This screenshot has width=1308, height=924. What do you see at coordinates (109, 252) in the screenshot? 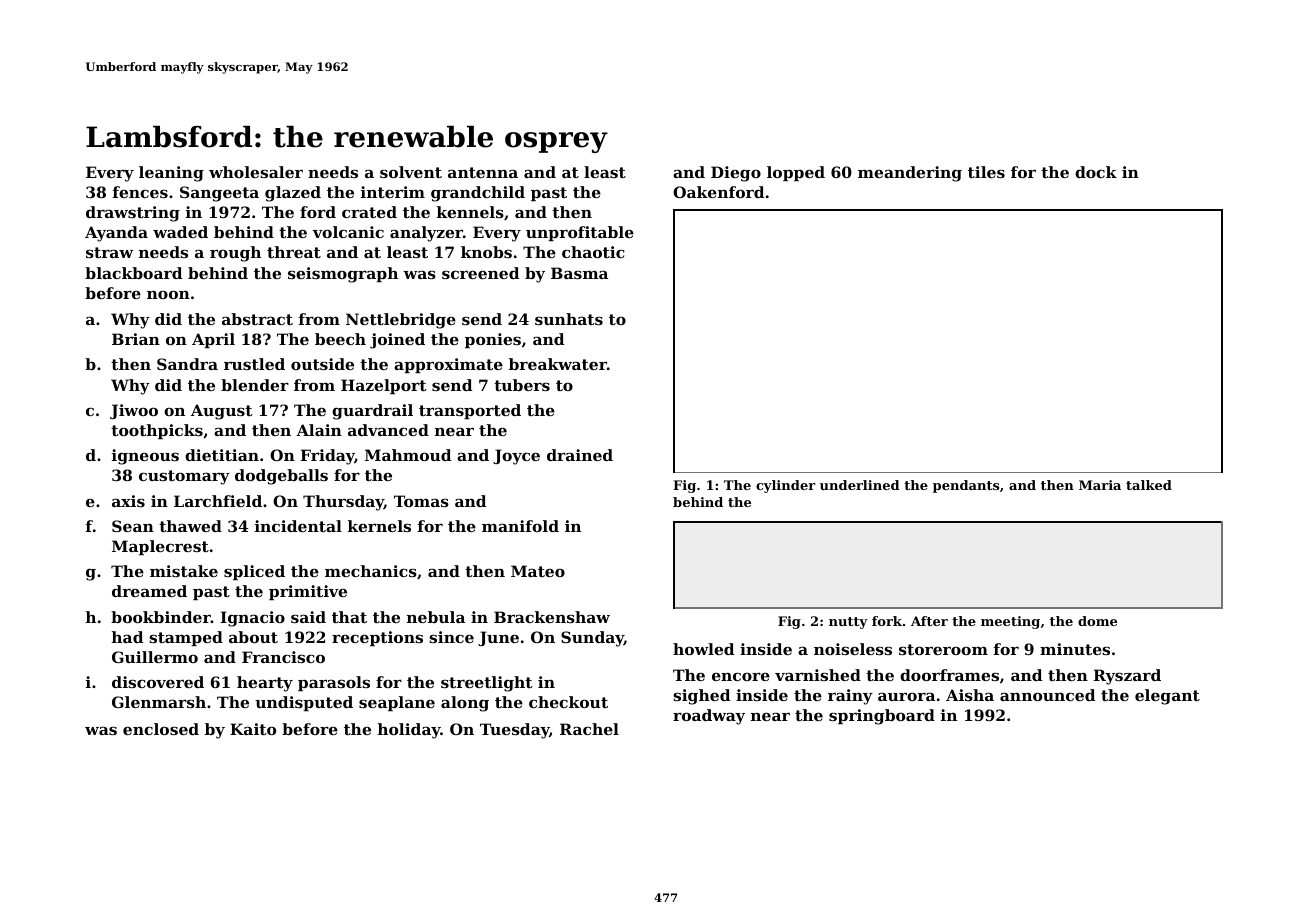
I see `straw` at bounding box center [109, 252].
